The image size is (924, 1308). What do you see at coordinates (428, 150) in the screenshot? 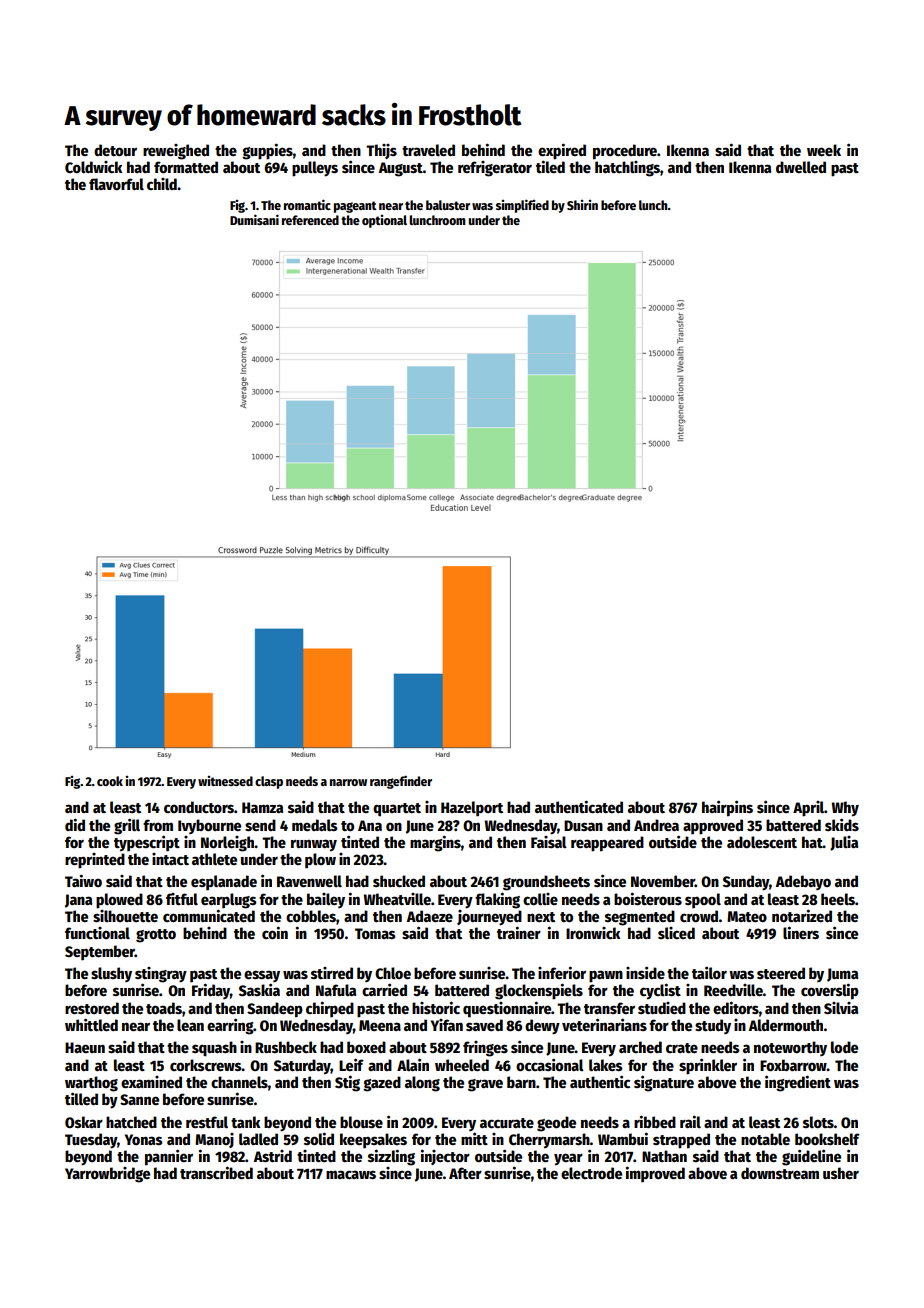
I see `traveled` at bounding box center [428, 150].
